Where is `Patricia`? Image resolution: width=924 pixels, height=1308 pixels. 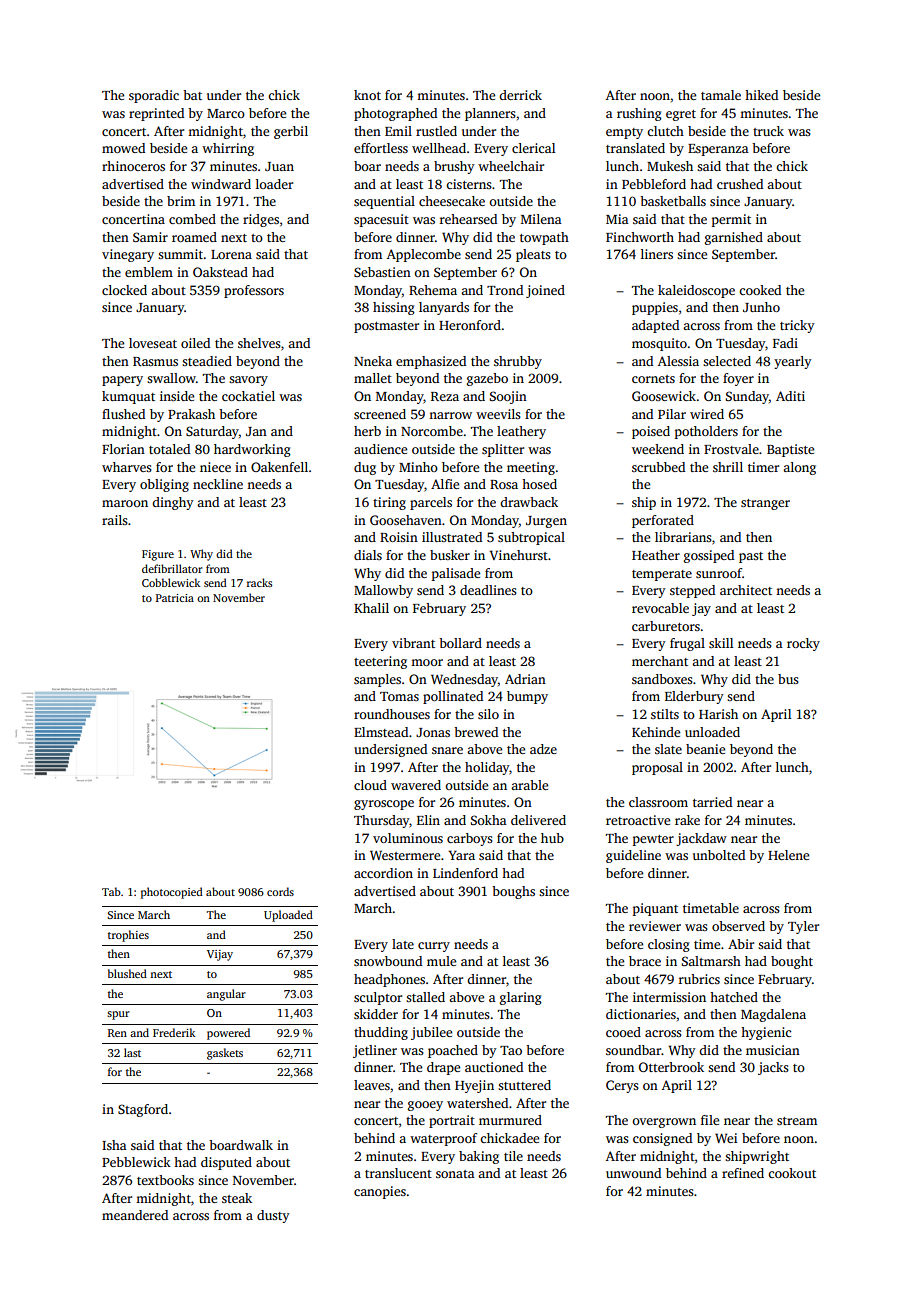
Patricia is located at coordinates (175, 598).
